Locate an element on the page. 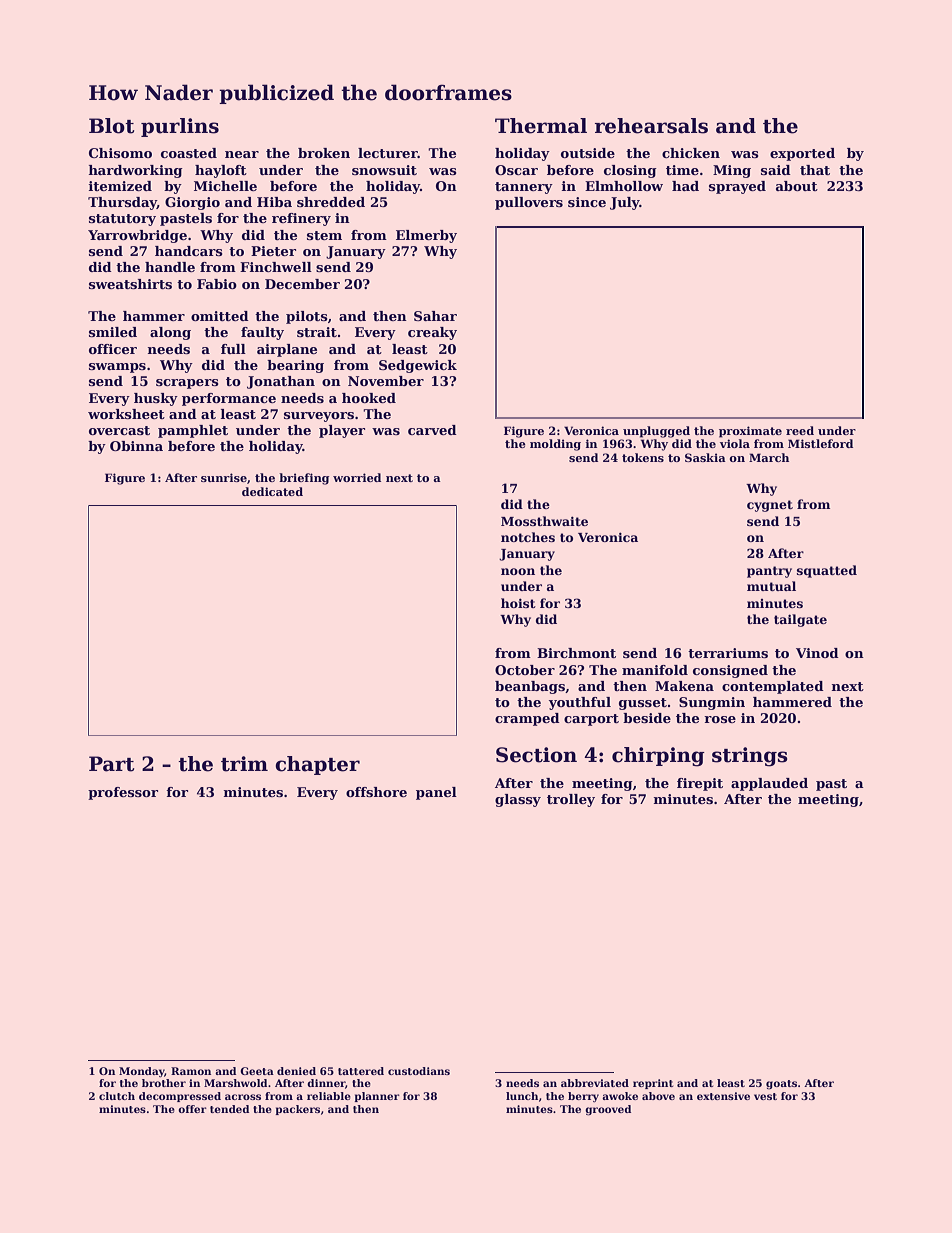  cygnet is located at coordinates (770, 506).
